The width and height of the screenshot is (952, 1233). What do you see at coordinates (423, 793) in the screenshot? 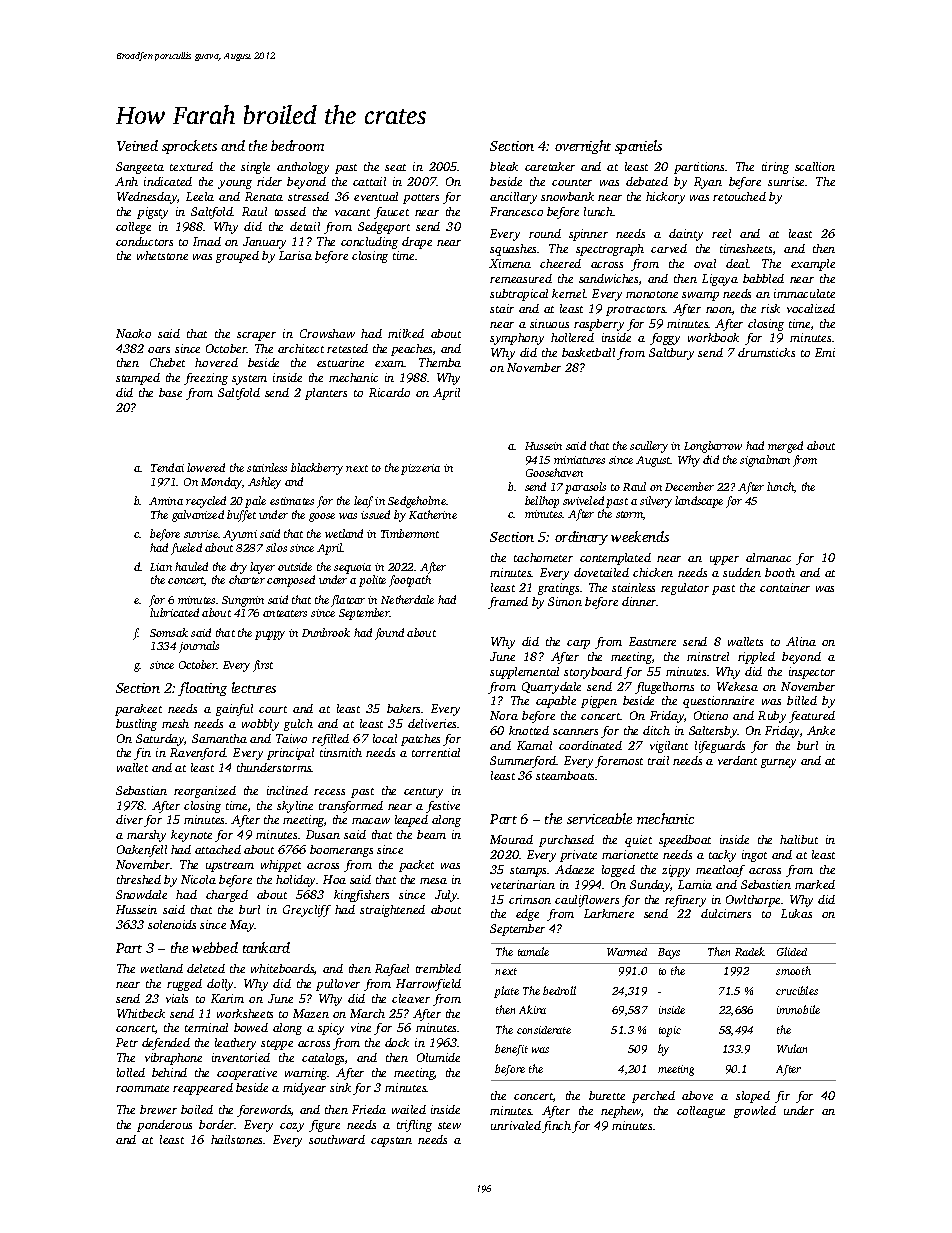
I see `century` at bounding box center [423, 793].
